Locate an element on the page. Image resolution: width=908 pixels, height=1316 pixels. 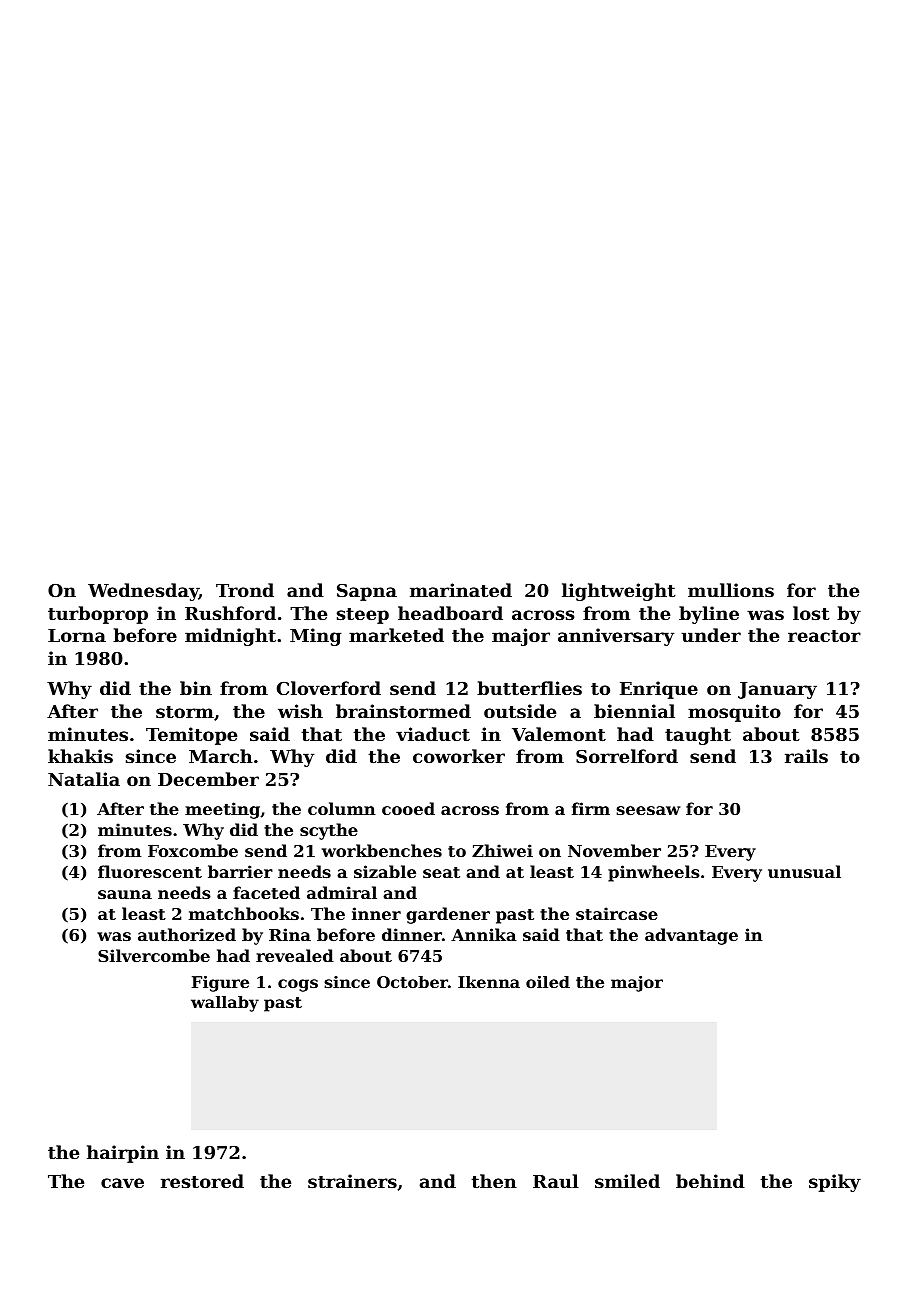
strainers is located at coordinates (352, 1181).
